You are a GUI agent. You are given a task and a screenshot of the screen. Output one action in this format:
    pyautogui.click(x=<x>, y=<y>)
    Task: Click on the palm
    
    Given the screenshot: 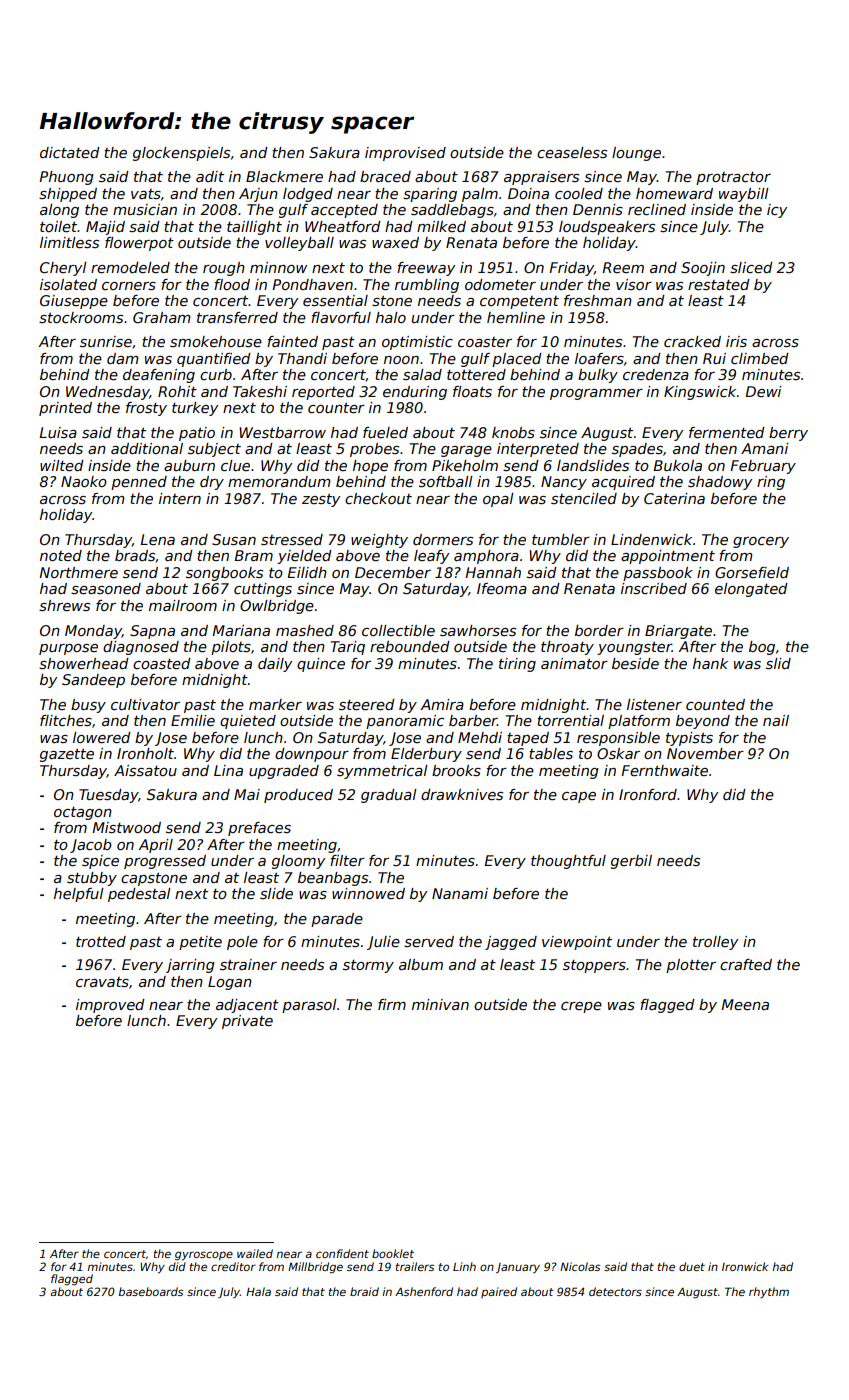 What is the action you would take?
    pyautogui.click(x=480, y=195)
